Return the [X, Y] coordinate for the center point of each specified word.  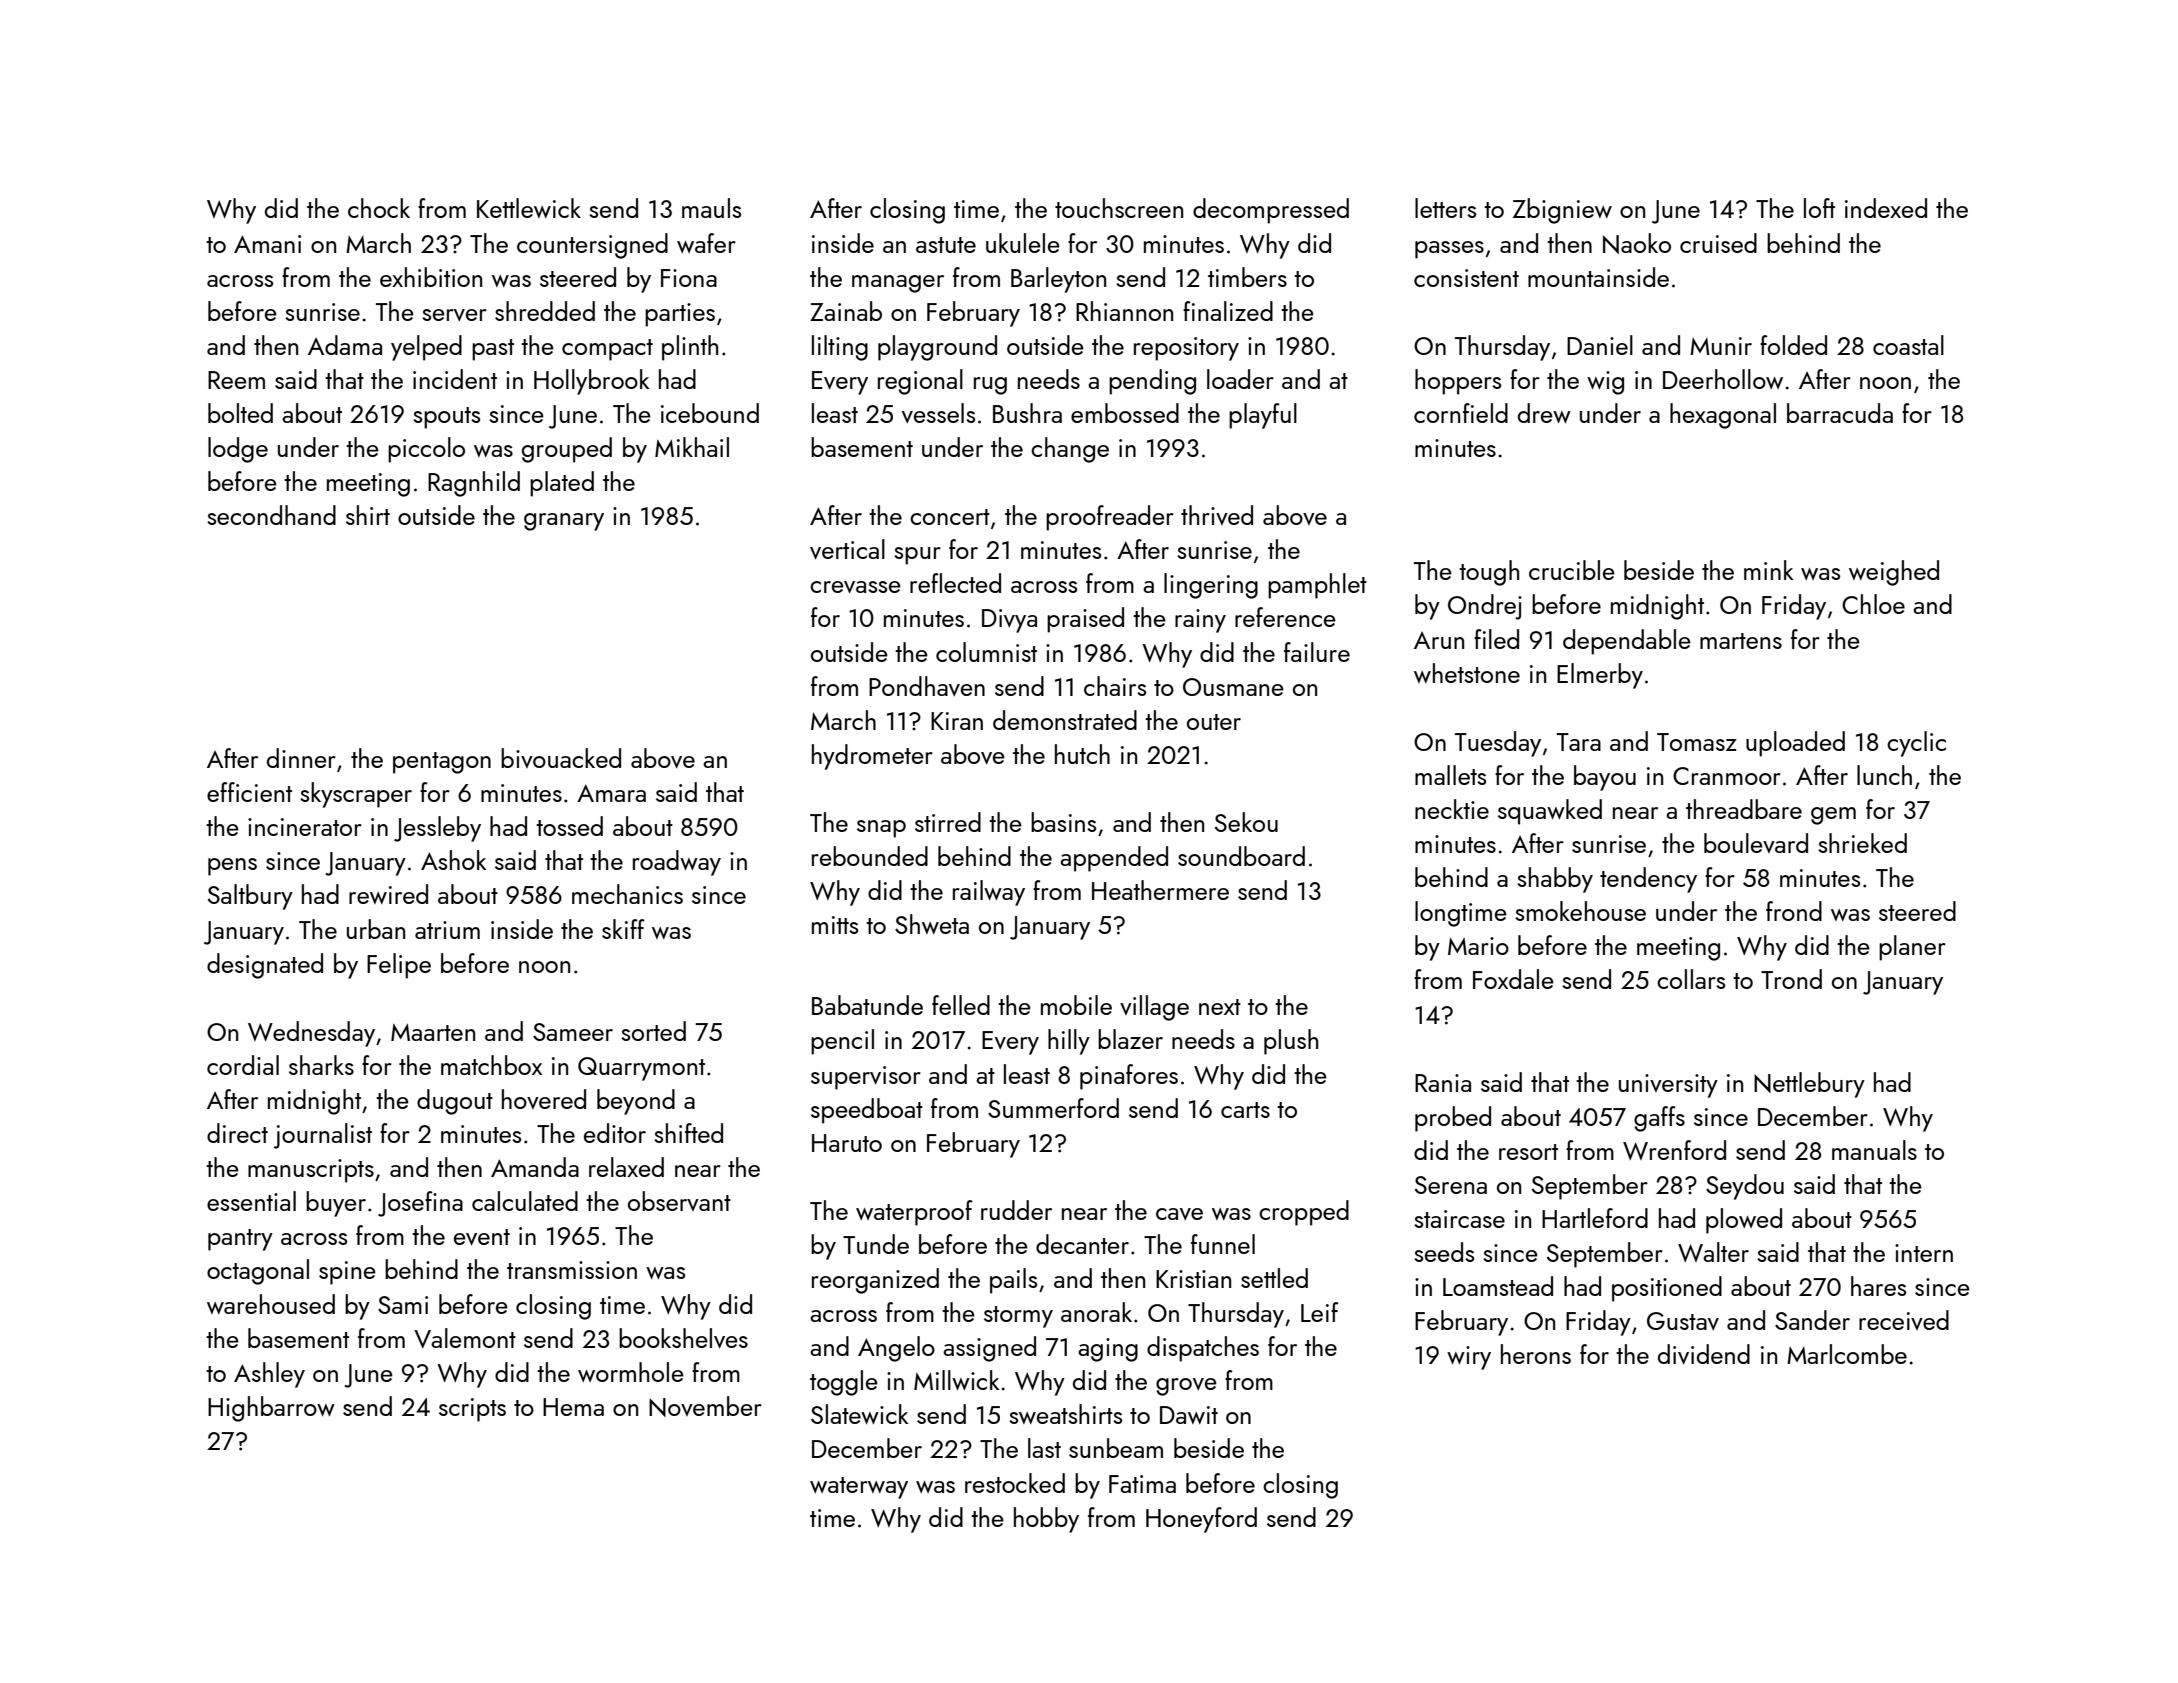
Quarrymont [641, 1069]
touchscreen [1119, 208]
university [1668, 1086]
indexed [1886, 208]
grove [1186, 1387]
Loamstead [1498, 1286]
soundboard [1241, 856]
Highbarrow [271, 1409]
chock [379, 208]
